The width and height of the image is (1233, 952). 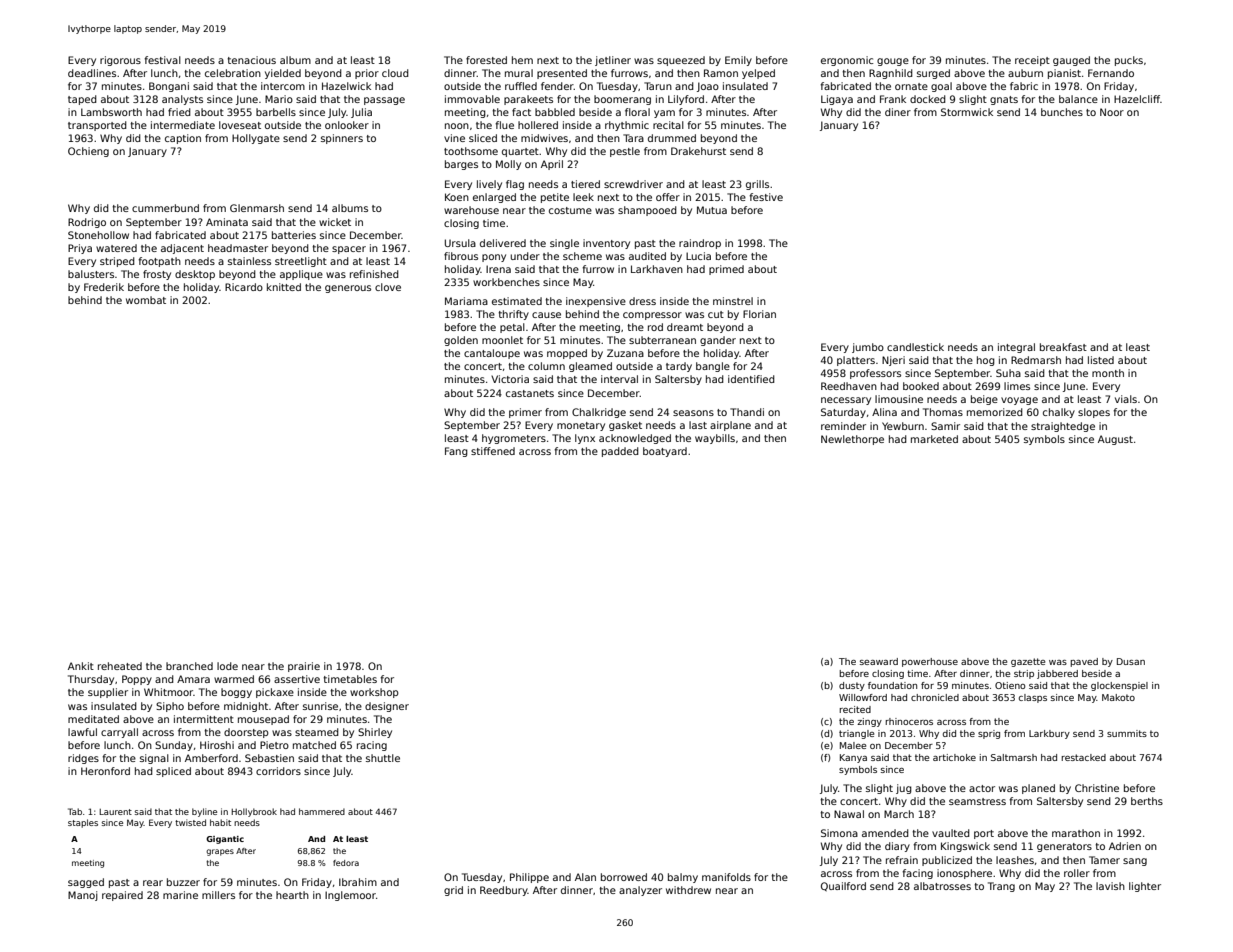 I want to click on August, so click(x=1115, y=440).
